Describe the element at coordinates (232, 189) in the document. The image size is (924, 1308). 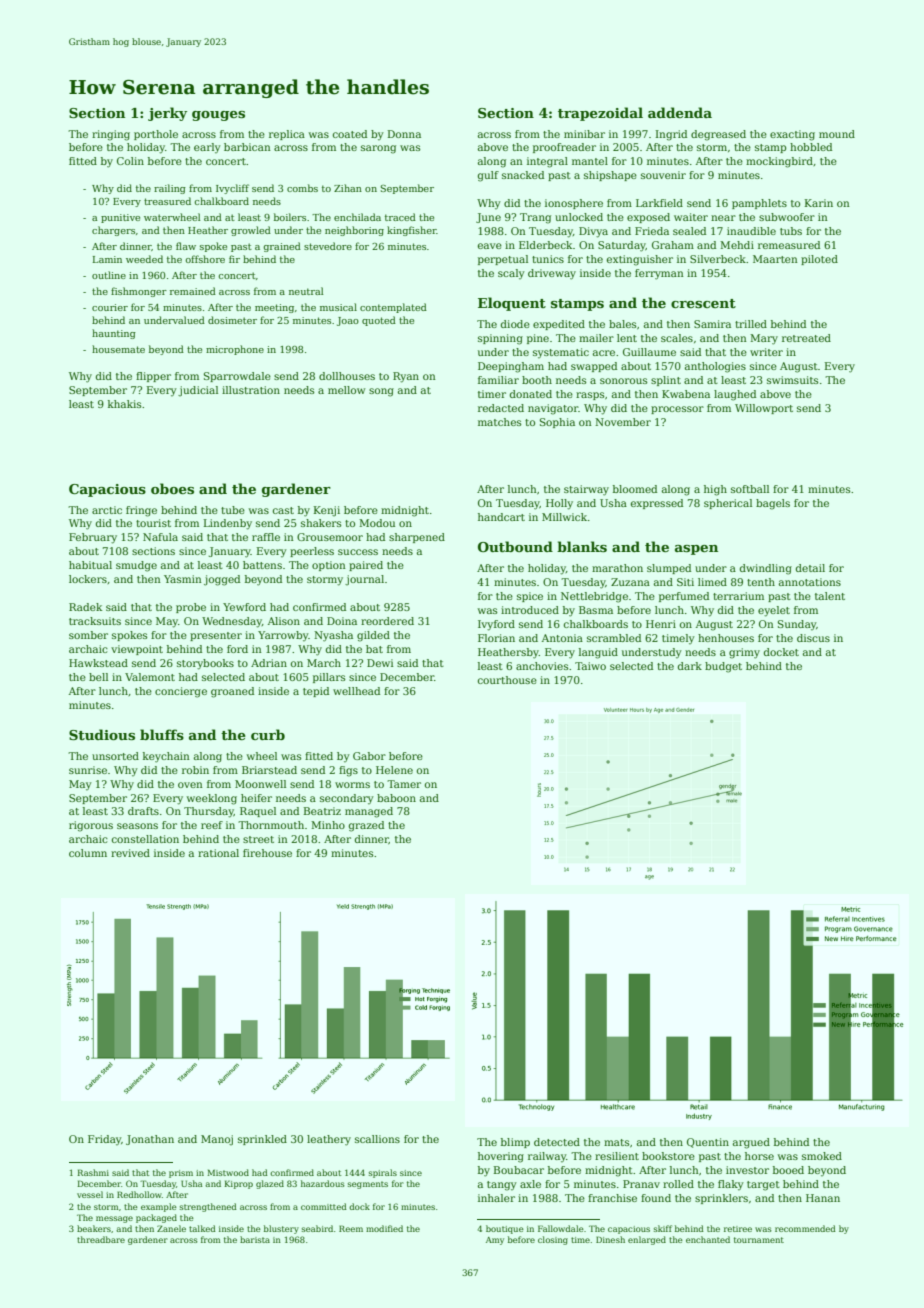
I see `Ivycliff` at that location.
